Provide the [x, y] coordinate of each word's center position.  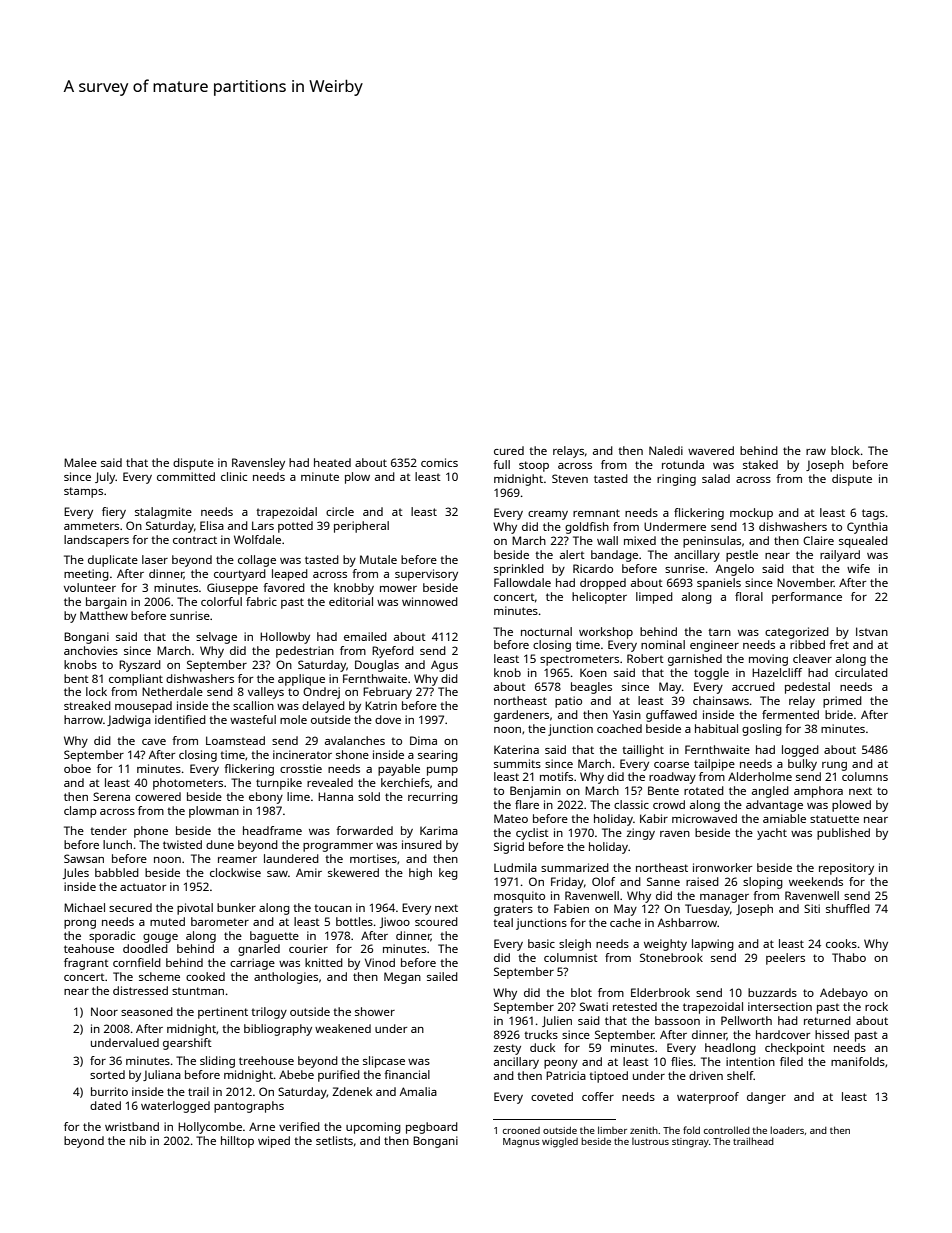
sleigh [575, 945]
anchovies [91, 650]
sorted [107, 1074]
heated [332, 462]
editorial [351, 601]
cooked [205, 976]
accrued [753, 686]
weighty [665, 945]
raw [816, 452]
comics [439, 462]
